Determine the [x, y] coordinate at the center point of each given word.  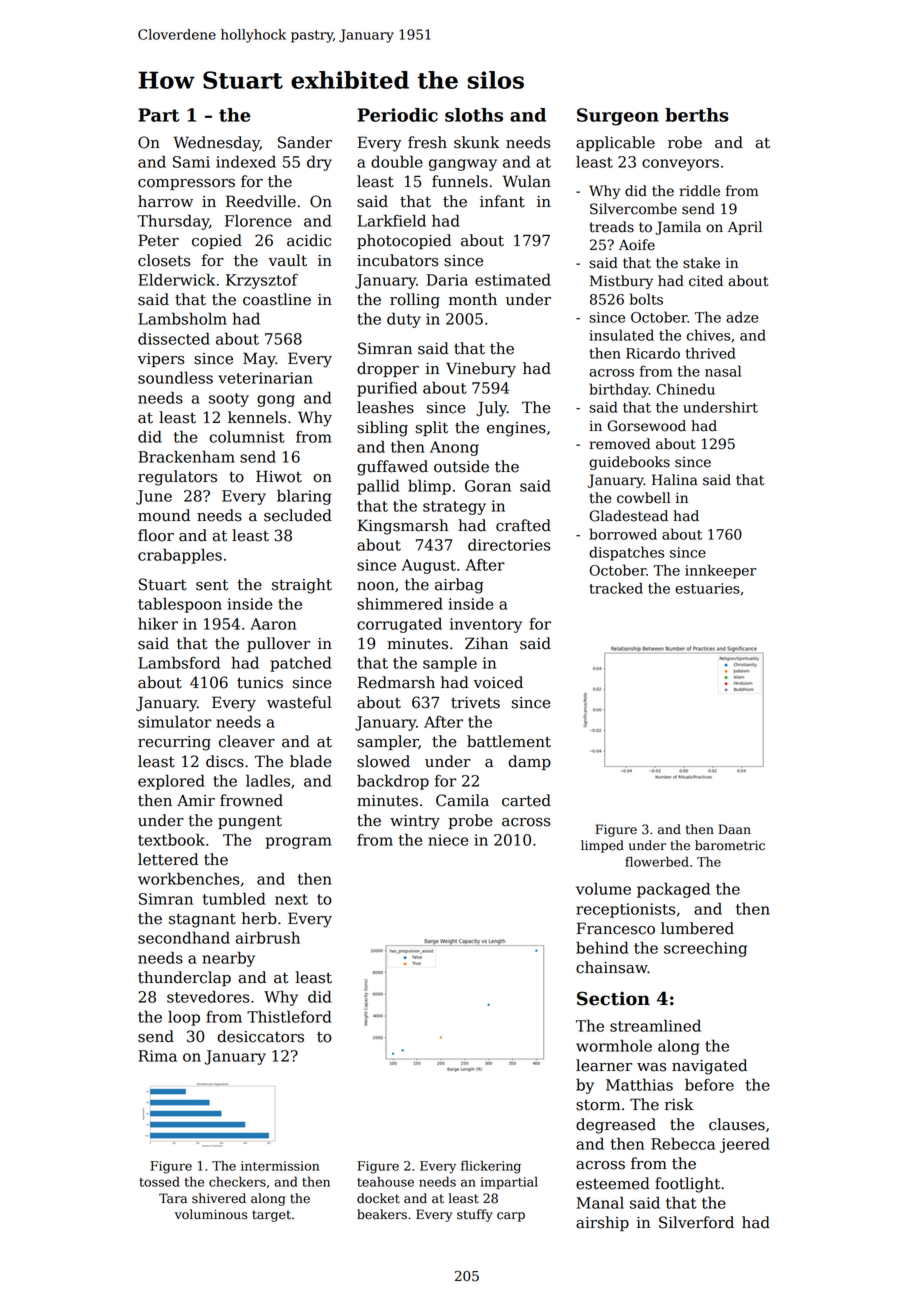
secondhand [184, 937]
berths [697, 115]
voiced [498, 682]
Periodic [397, 115]
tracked [616, 588]
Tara [173, 1198]
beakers [382, 1214]
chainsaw [612, 967]
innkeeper [721, 571]
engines [516, 429]
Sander [305, 142]
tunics [260, 683]
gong [276, 401]
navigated [709, 1067]
